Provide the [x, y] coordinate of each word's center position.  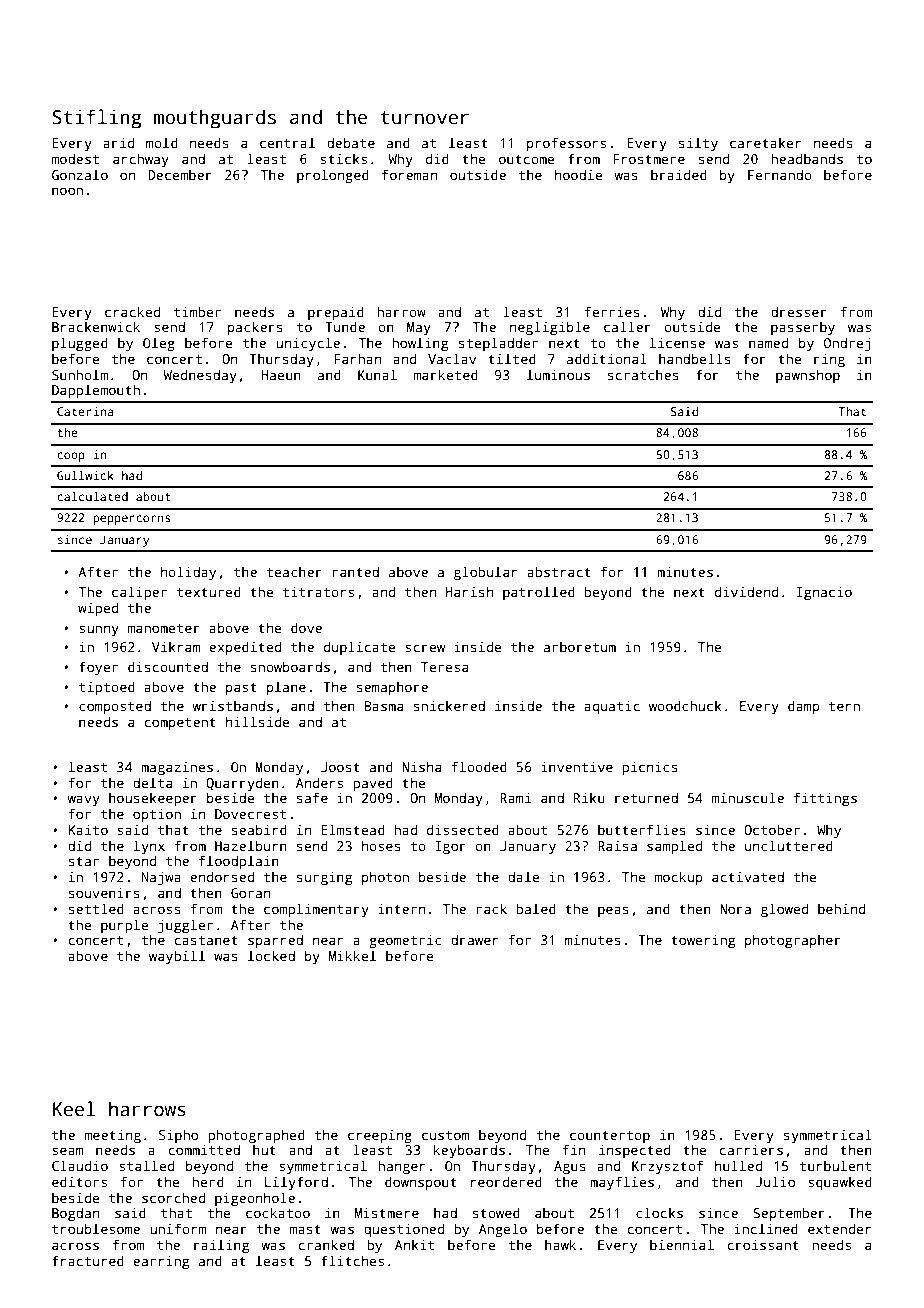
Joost [340, 767]
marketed [446, 374]
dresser [799, 311]
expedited [245, 648]
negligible [550, 328]
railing [221, 1246]
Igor [451, 847]
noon [67, 191]
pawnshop [808, 376]
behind [841, 908]
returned [646, 797]
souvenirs [104, 892]
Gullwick [85, 475]
